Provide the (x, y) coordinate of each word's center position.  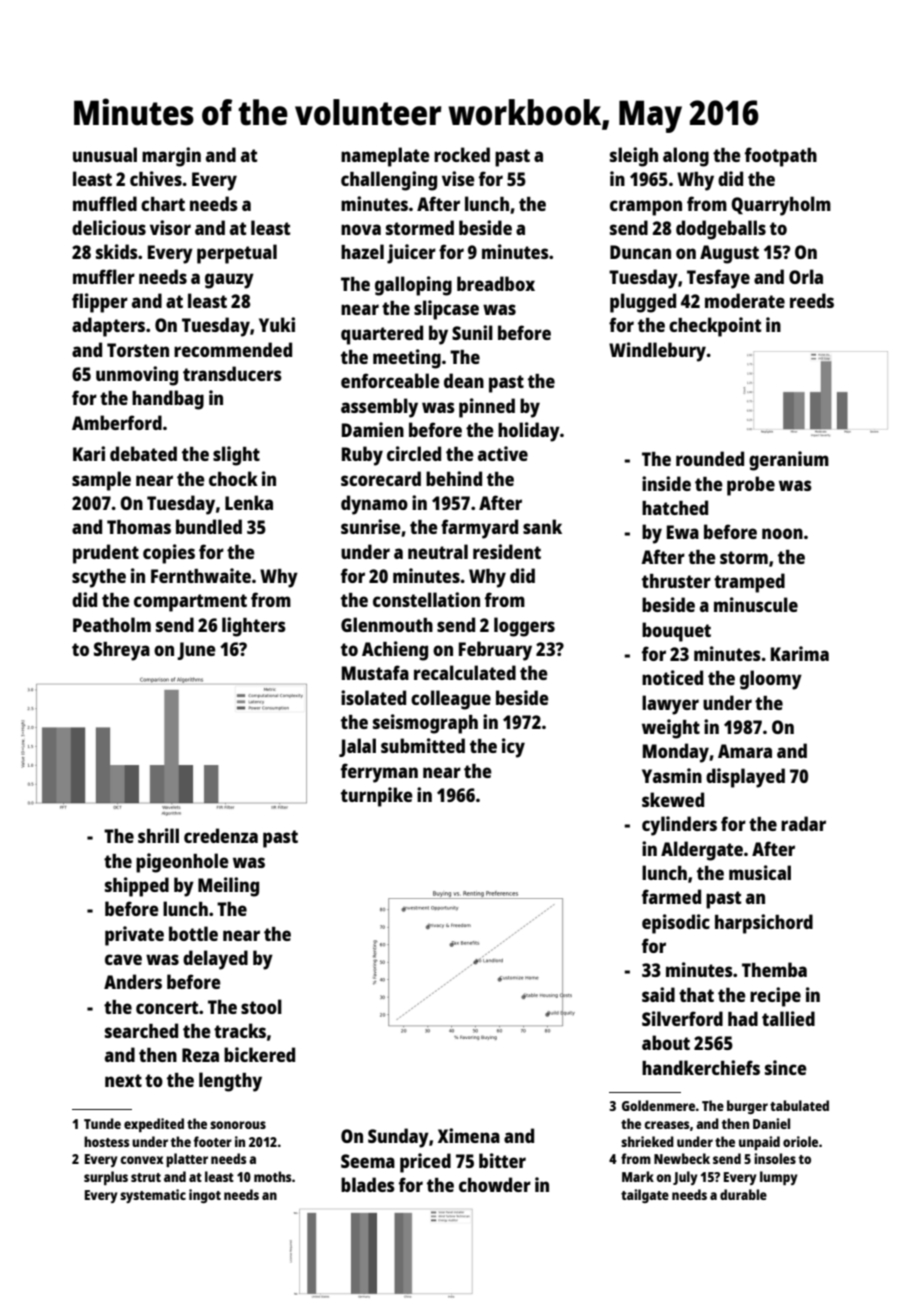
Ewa (683, 532)
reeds (812, 300)
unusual (105, 154)
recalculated (465, 672)
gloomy (771, 680)
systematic (153, 1196)
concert (167, 1007)
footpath (781, 157)
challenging (389, 181)
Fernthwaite (201, 575)
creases (666, 1125)
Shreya (122, 651)
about (666, 1042)
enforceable (390, 380)
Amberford (117, 422)
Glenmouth (387, 624)
